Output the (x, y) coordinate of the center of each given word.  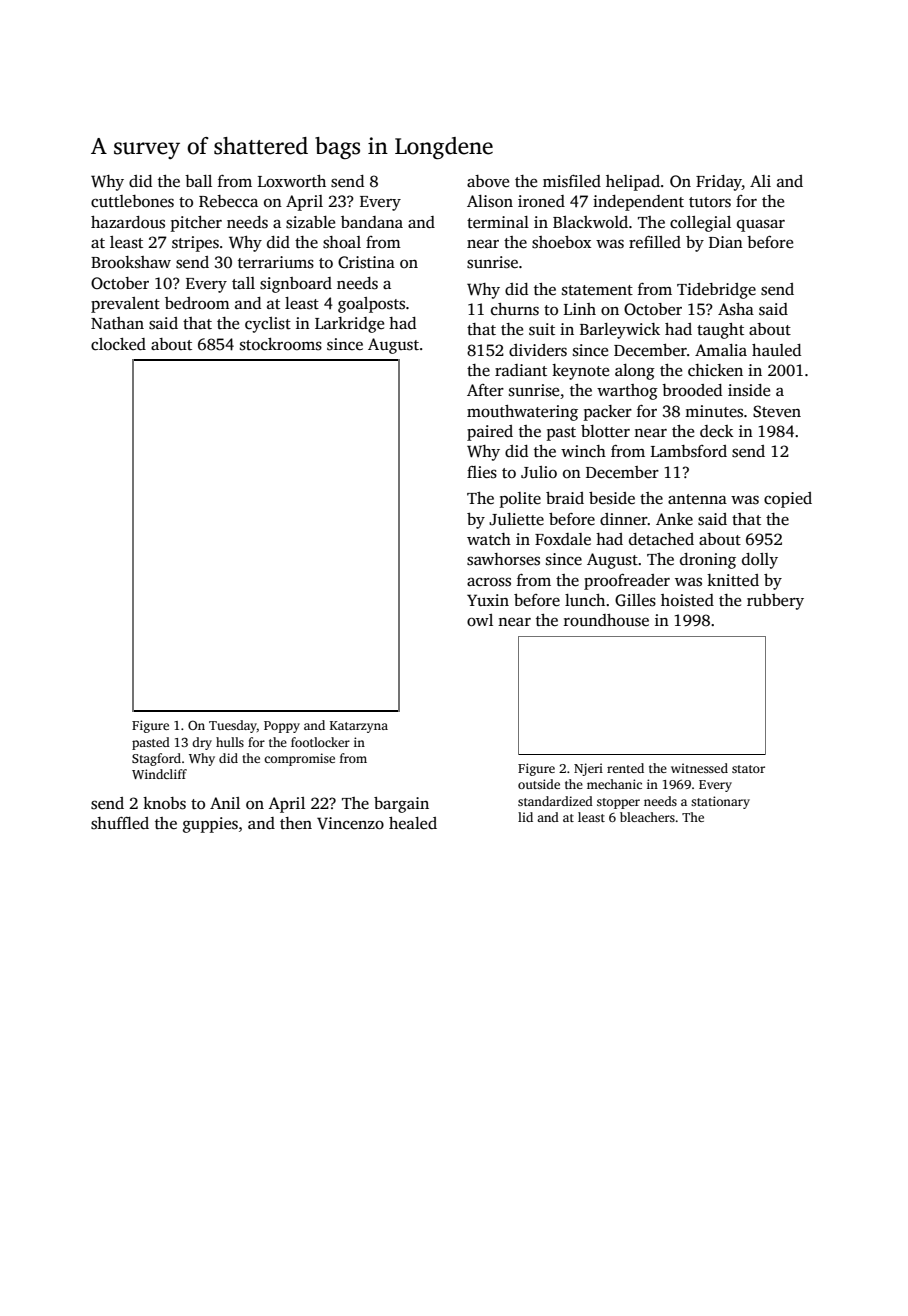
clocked (118, 344)
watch (489, 539)
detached (661, 539)
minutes (714, 411)
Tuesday (233, 726)
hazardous (128, 222)
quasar (761, 225)
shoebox (561, 242)
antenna (697, 499)
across (489, 582)
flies (482, 472)
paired (490, 433)
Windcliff (159, 774)
